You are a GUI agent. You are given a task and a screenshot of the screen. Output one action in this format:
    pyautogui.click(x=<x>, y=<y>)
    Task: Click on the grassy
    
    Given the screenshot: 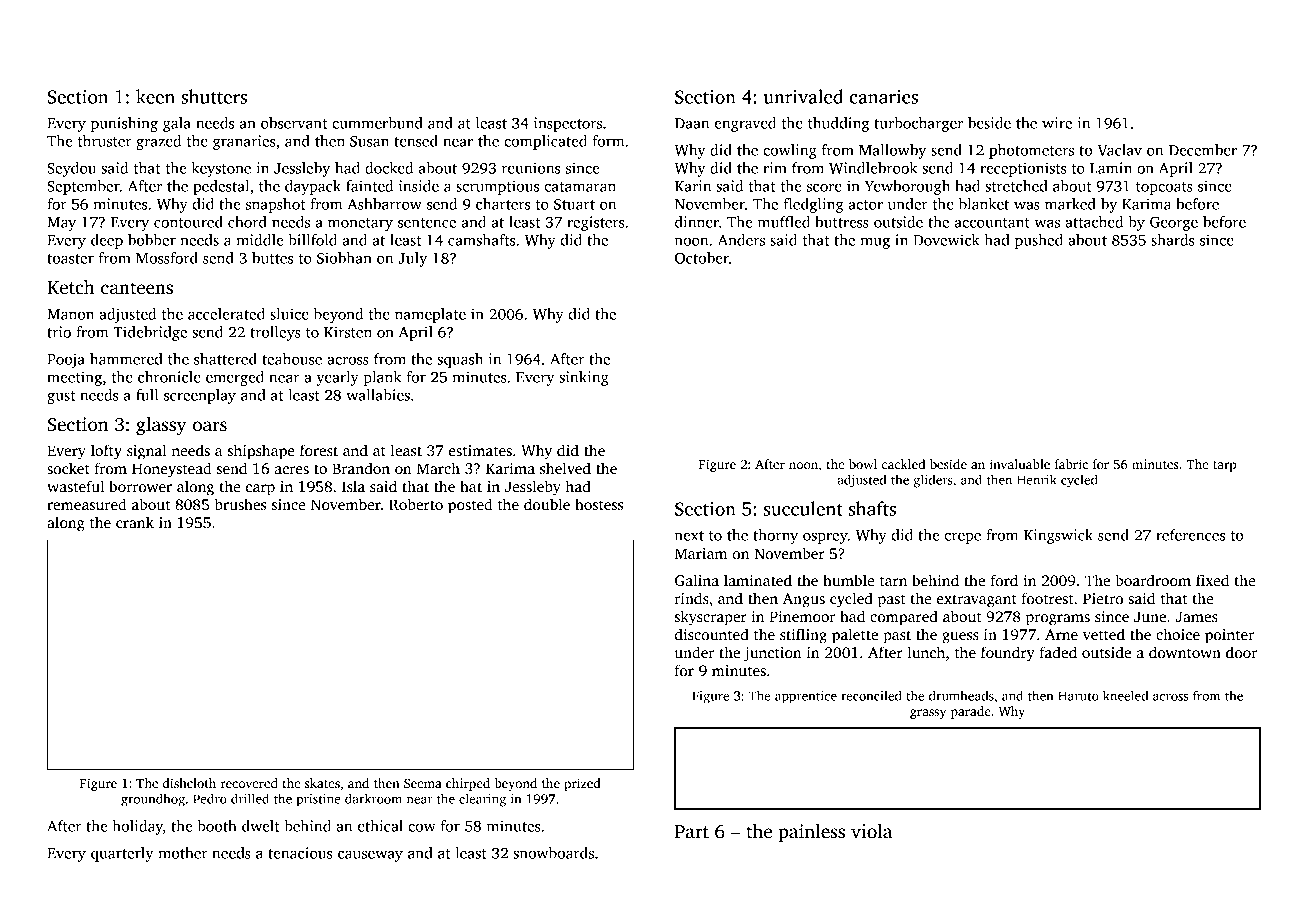 What is the action you would take?
    pyautogui.click(x=928, y=714)
